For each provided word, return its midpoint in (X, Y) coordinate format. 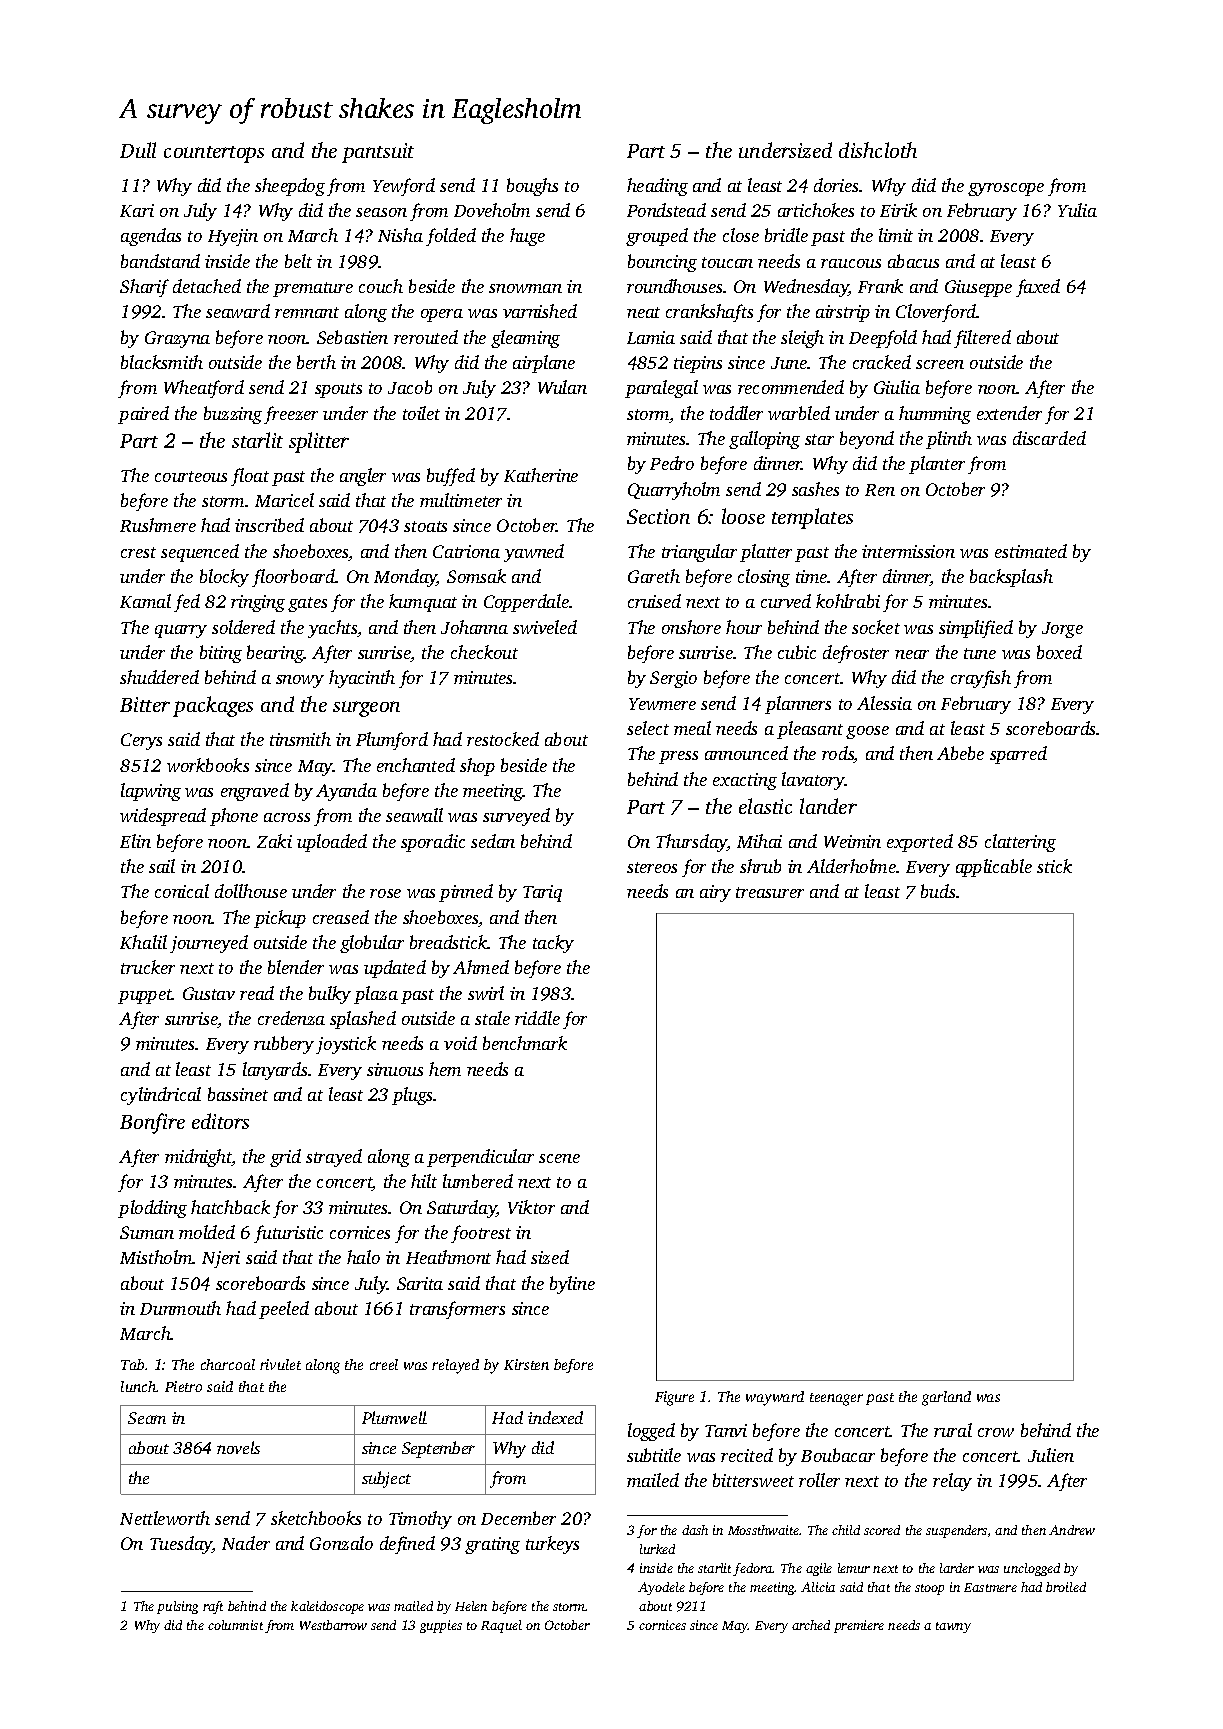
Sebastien (352, 337)
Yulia (1077, 210)
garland (946, 1398)
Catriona (466, 551)
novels (238, 1447)
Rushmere (158, 525)
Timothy (420, 1520)
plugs (412, 1096)
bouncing (662, 263)
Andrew (1072, 1530)
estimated (1031, 551)
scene (559, 1158)
